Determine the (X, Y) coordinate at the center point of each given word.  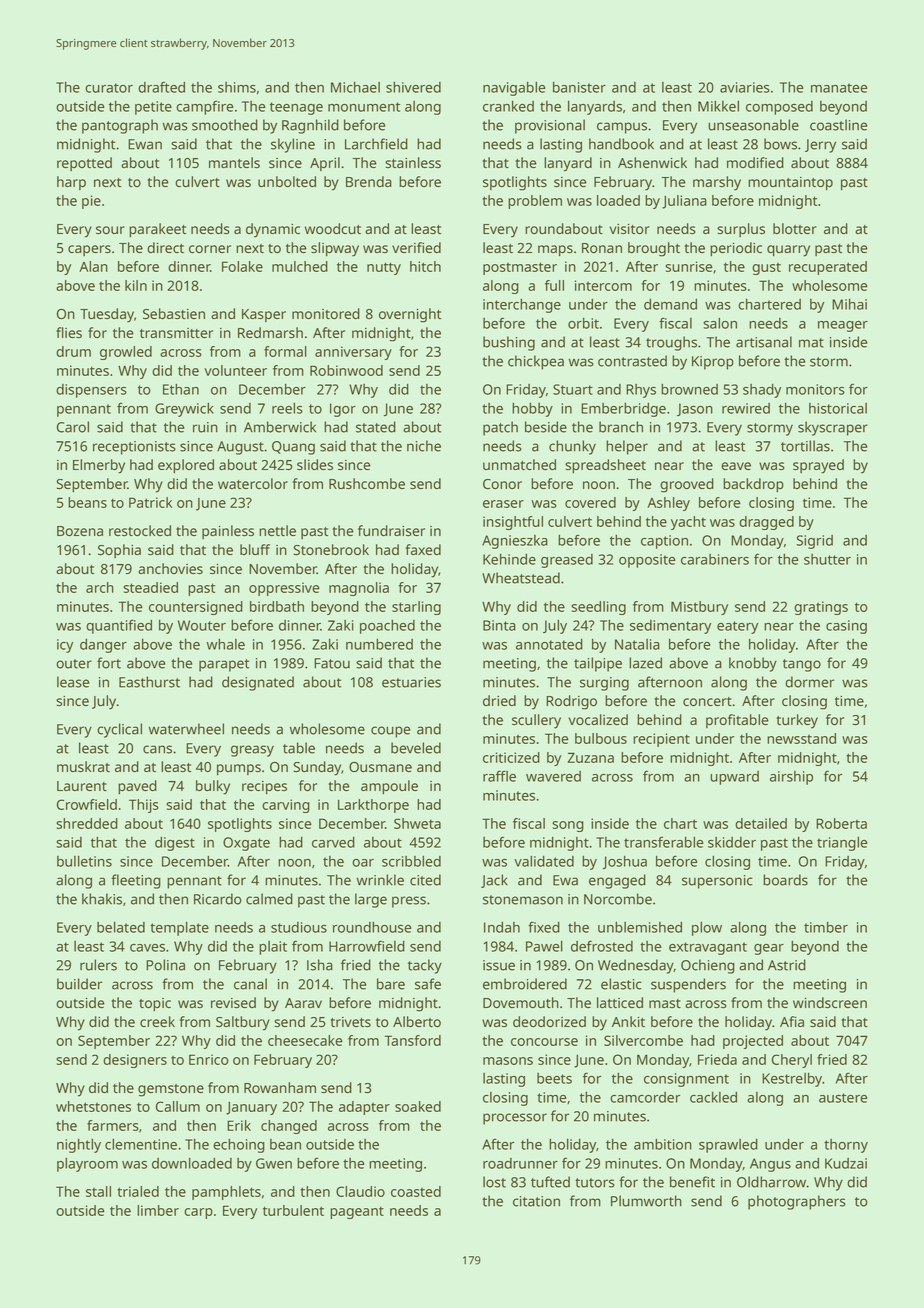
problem (535, 202)
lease (73, 682)
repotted (84, 164)
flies (69, 333)
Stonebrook (331, 550)
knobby (753, 664)
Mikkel (718, 106)
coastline (838, 125)
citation (536, 1201)
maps (555, 251)
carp (198, 1213)
